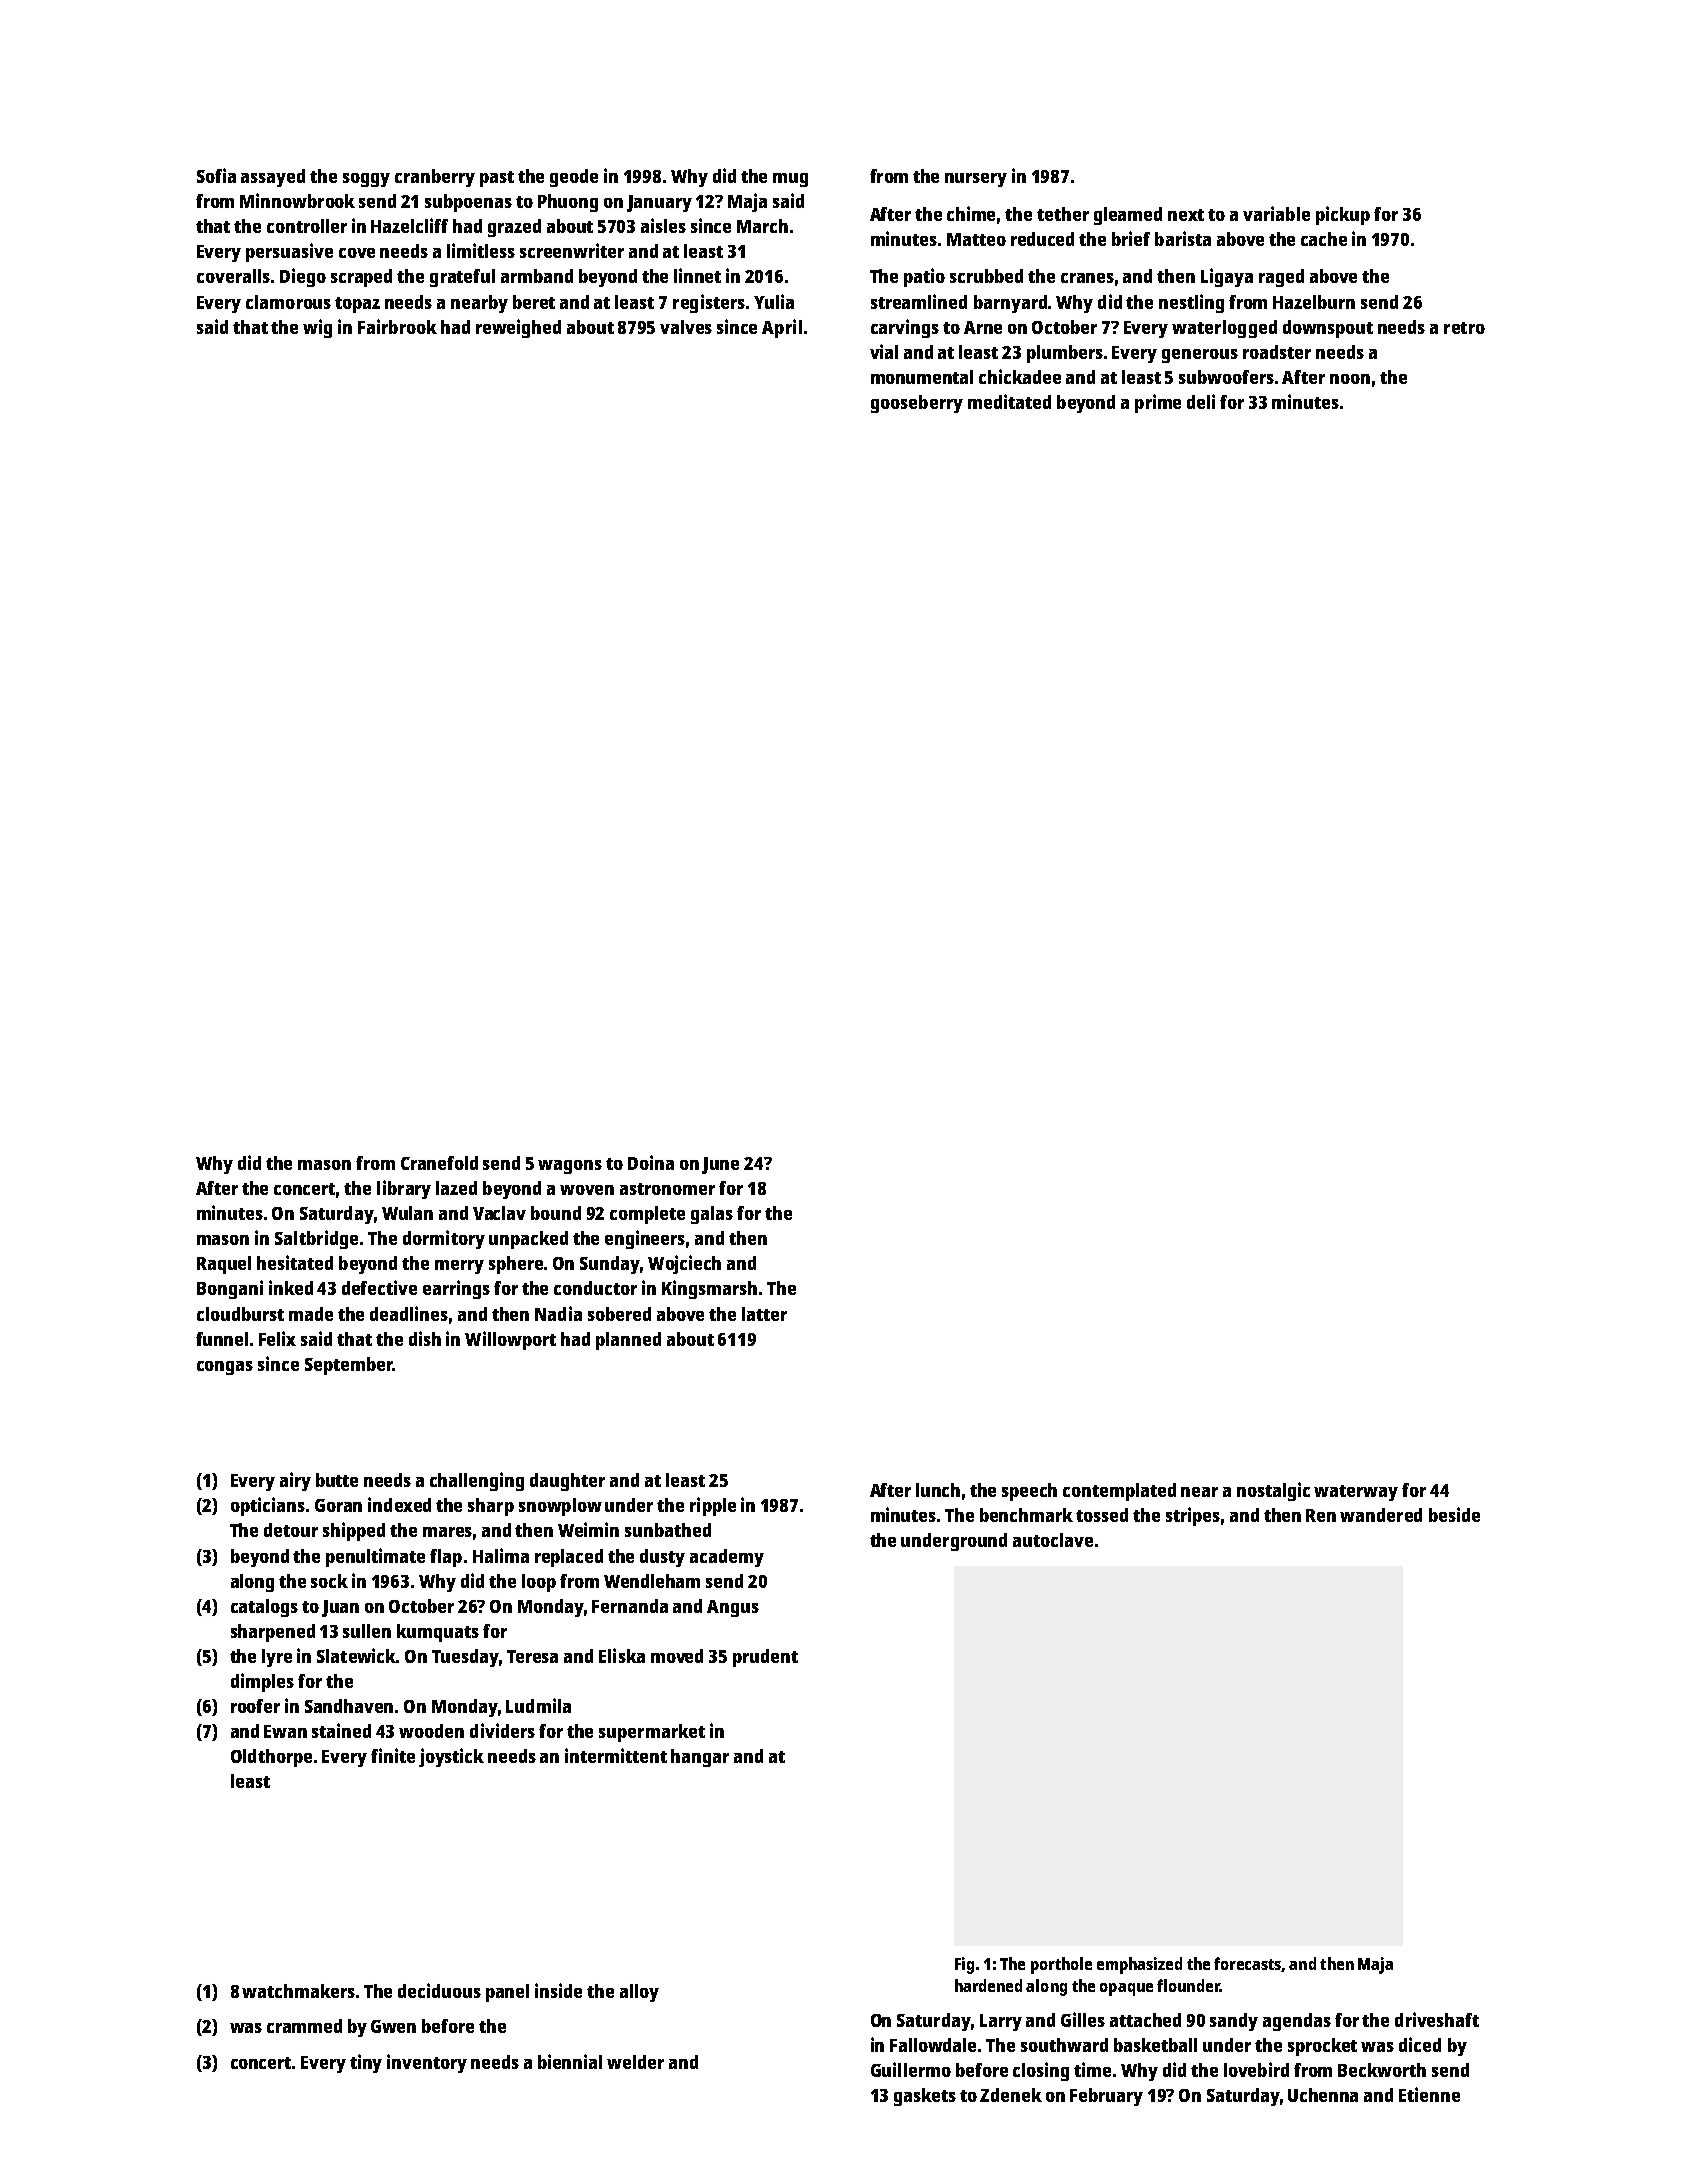 This screenshot has width=1683, height=2178. What do you see at coordinates (1350, 379) in the screenshot?
I see `noon` at bounding box center [1350, 379].
